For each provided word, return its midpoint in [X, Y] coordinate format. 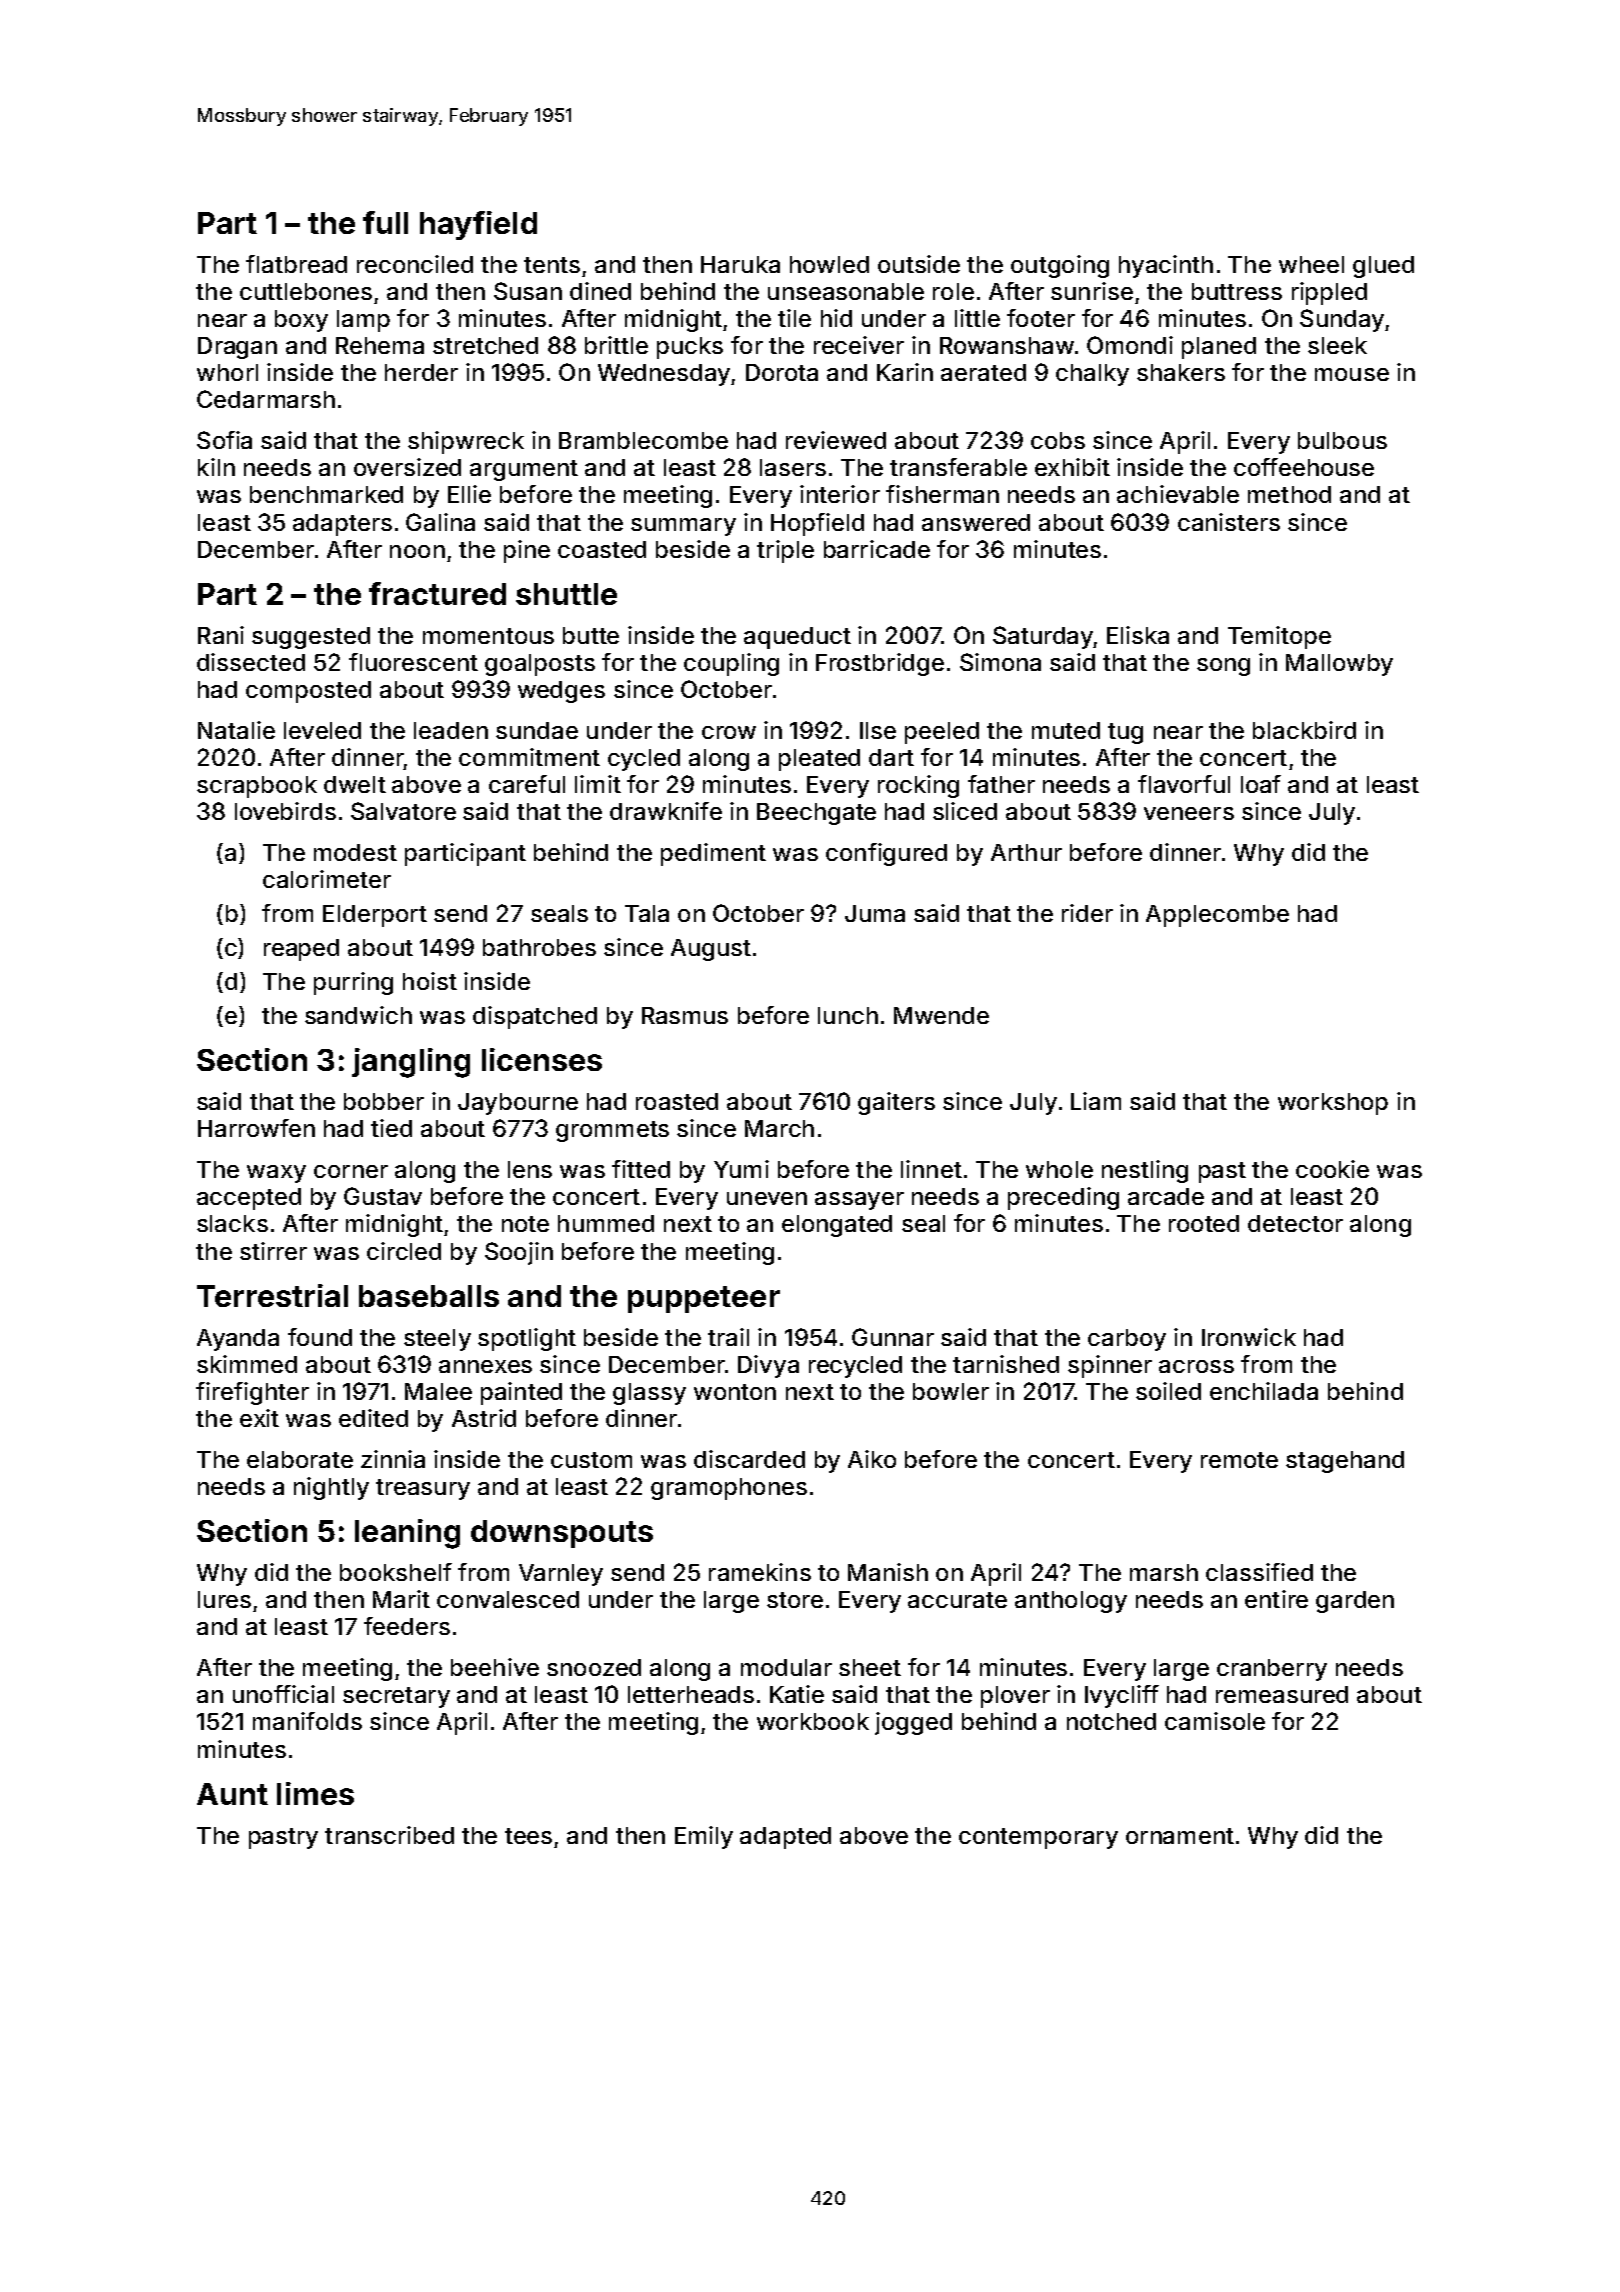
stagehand [1345, 1462]
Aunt [232, 1794]
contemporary [1038, 1838]
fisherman [942, 494]
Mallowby [1339, 665]
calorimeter [327, 879]
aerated [983, 372]
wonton [735, 1392]
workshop [1333, 1104]
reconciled [415, 264]
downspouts [562, 1534]
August [711, 950]
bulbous [1342, 440]
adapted [785, 1838]
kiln [216, 467]
